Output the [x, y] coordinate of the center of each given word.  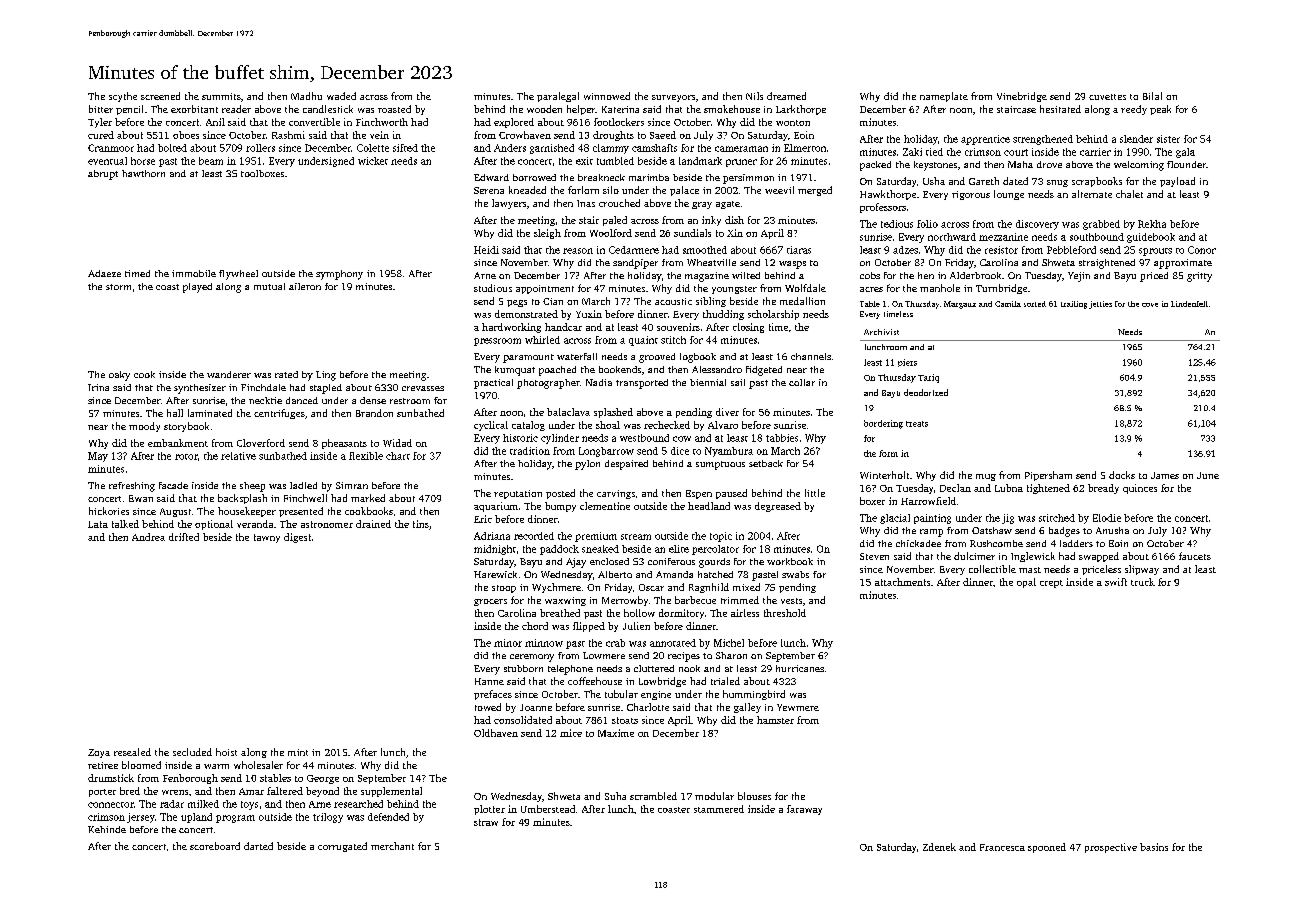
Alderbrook [975, 275]
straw [486, 822]
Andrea [148, 537]
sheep [252, 487]
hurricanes [800, 668]
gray [702, 205]
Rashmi [288, 135]
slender [1136, 139]
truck [1143, 582]
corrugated [342, 847]
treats [917, 424]
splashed [613, 413]
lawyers [509, 204]
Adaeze [104, 273]
